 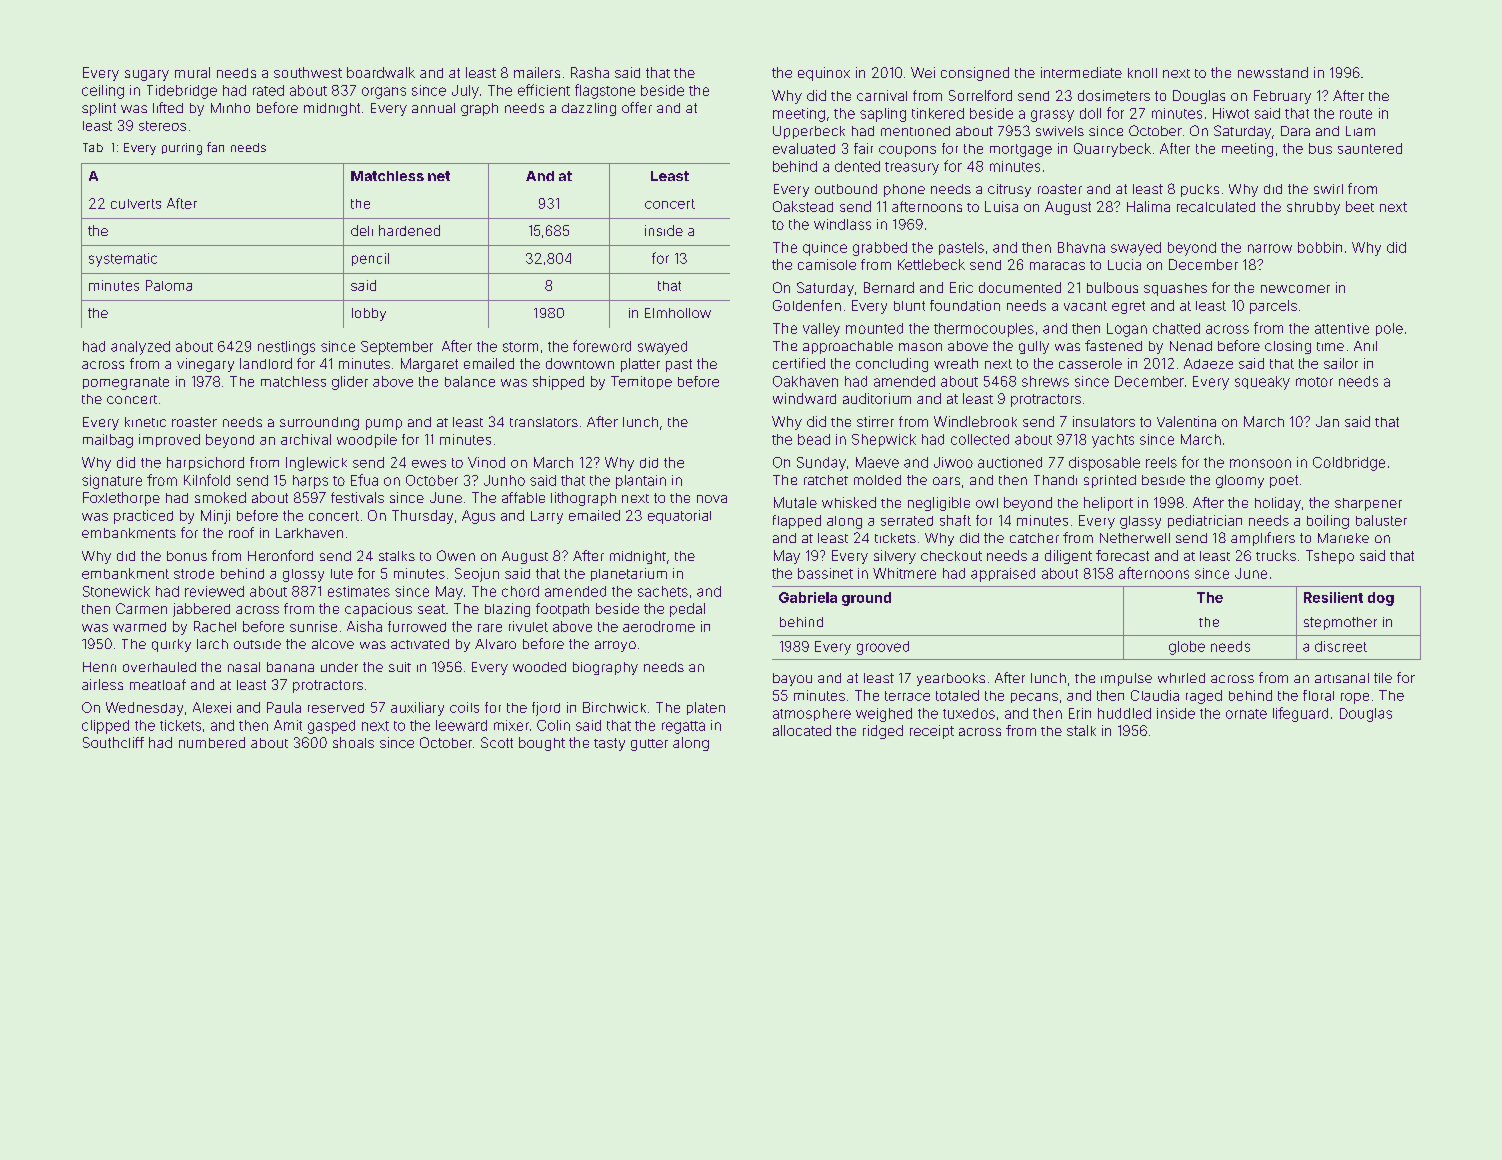 I want to click on Bernard, so click(x=889, y=287).
